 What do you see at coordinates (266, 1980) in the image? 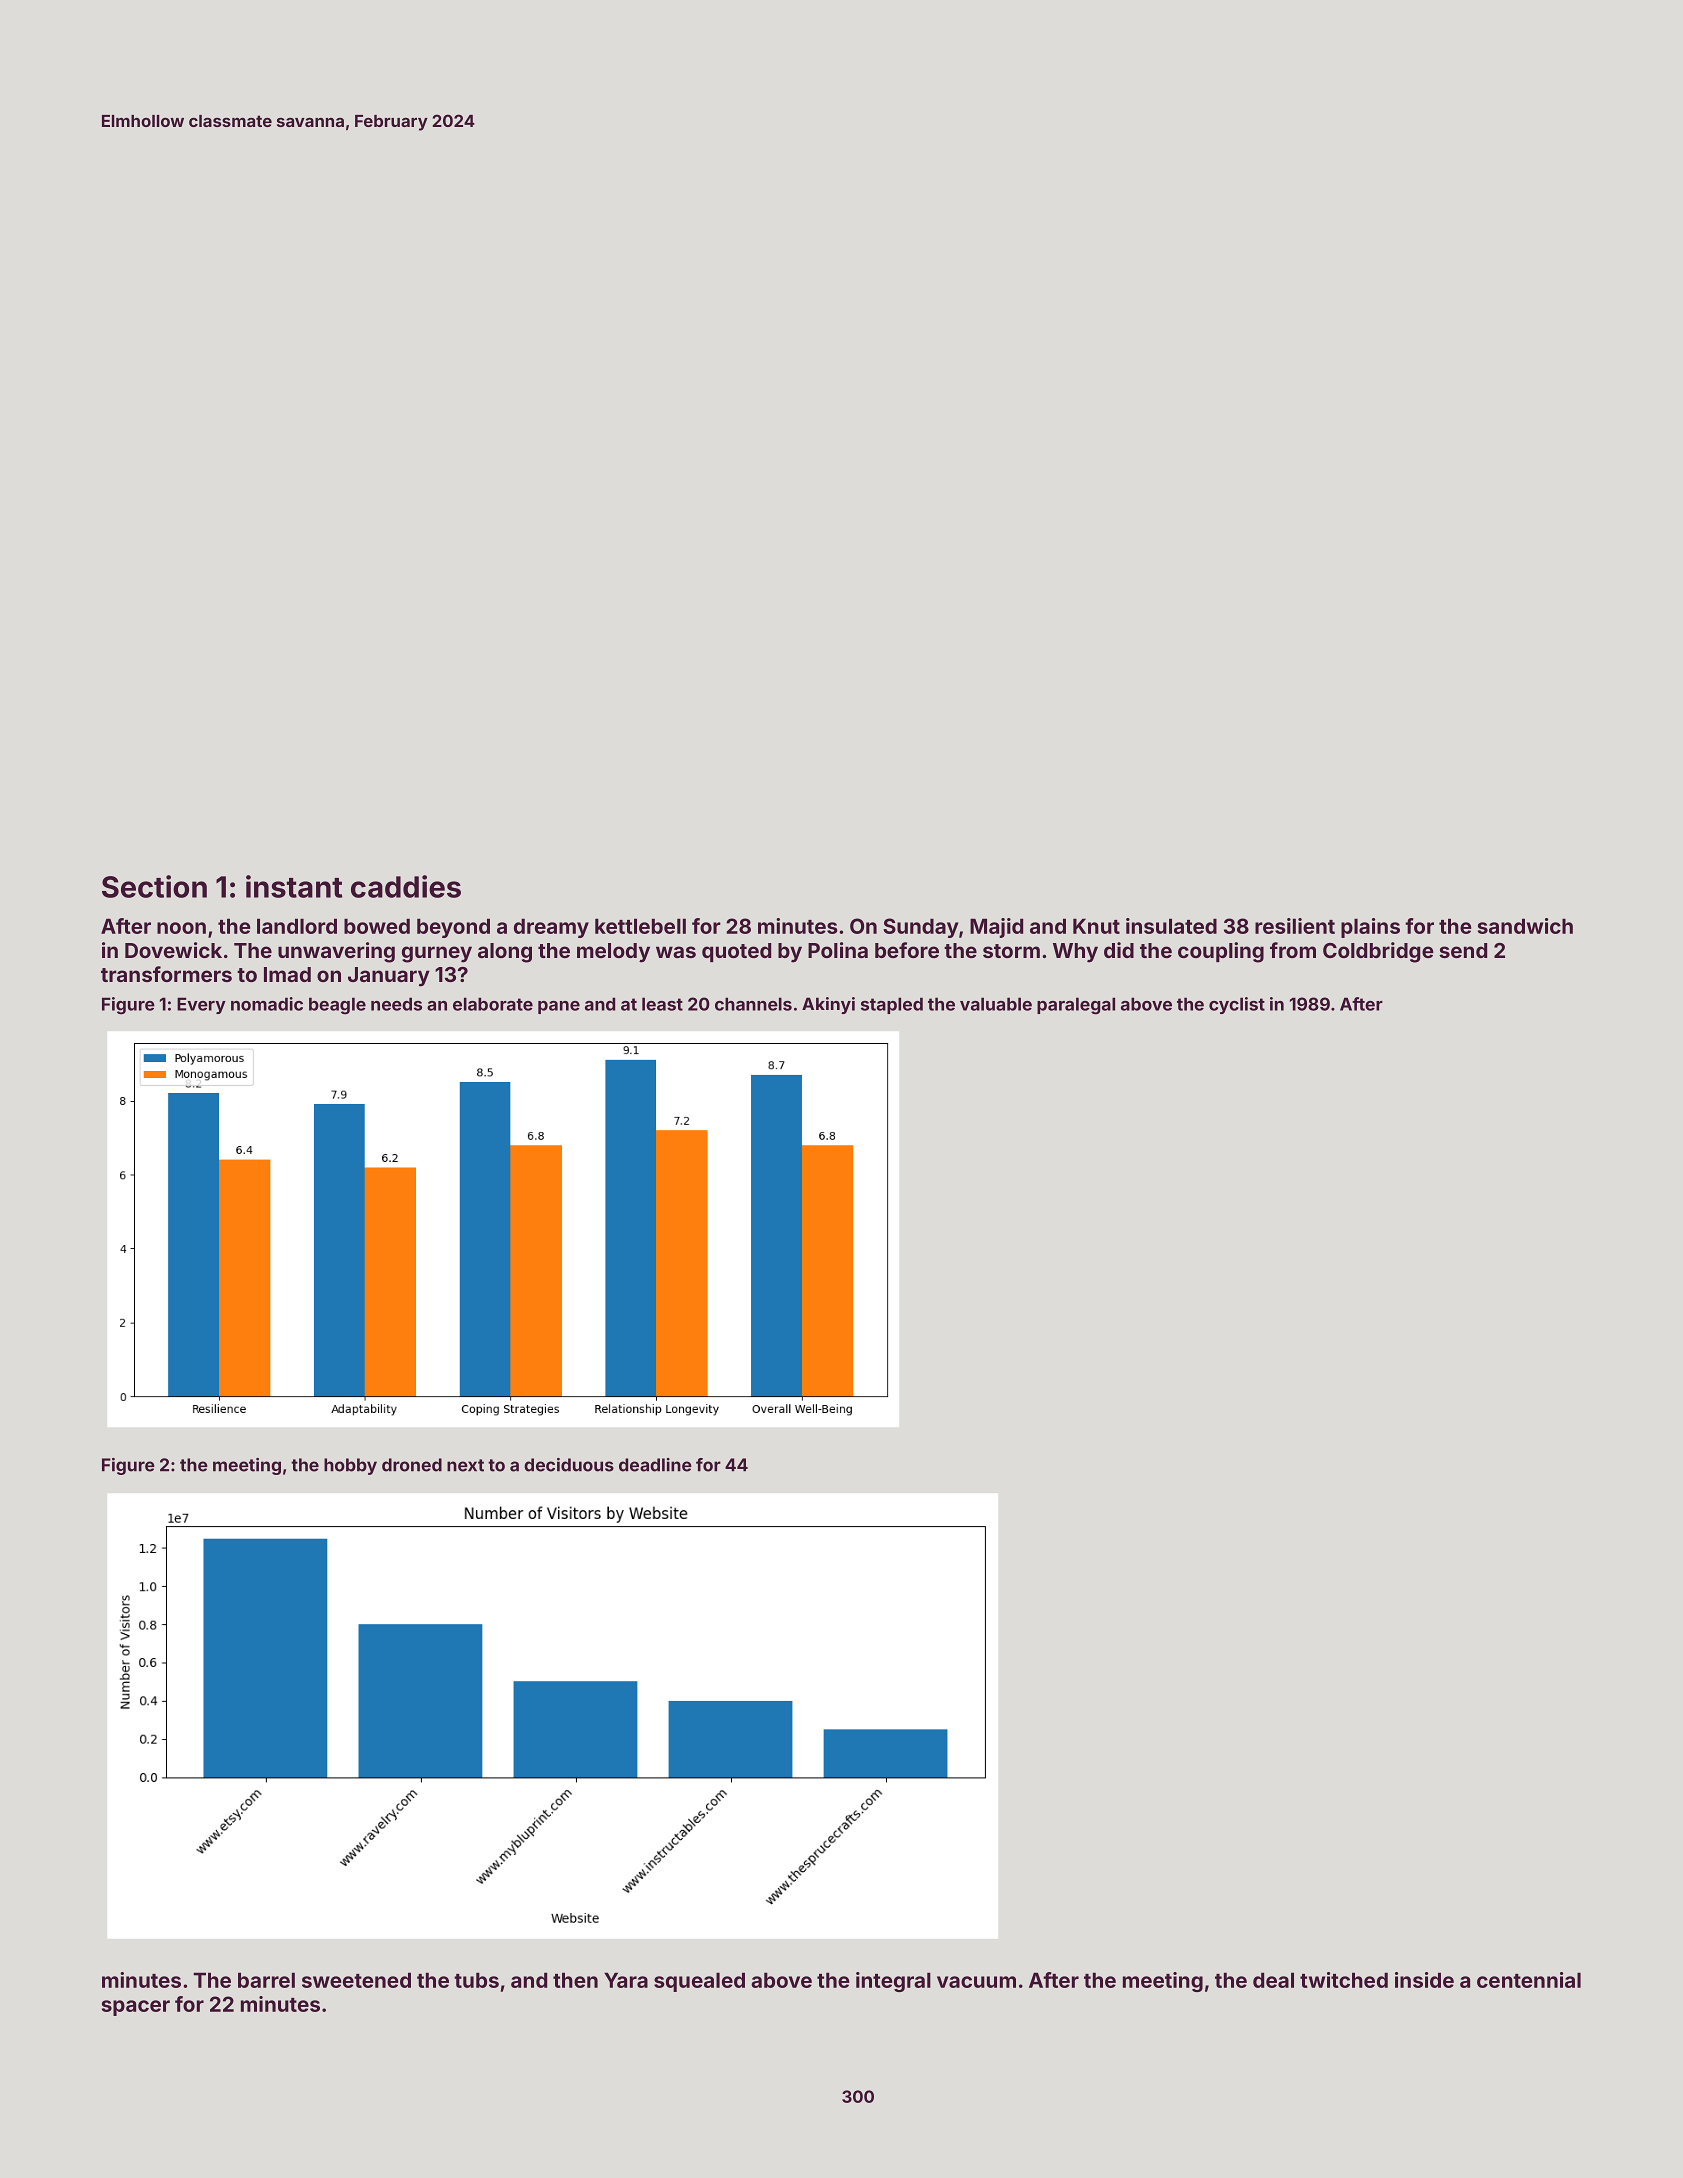
I see `barrel` at bounding box center [266, 1980].
